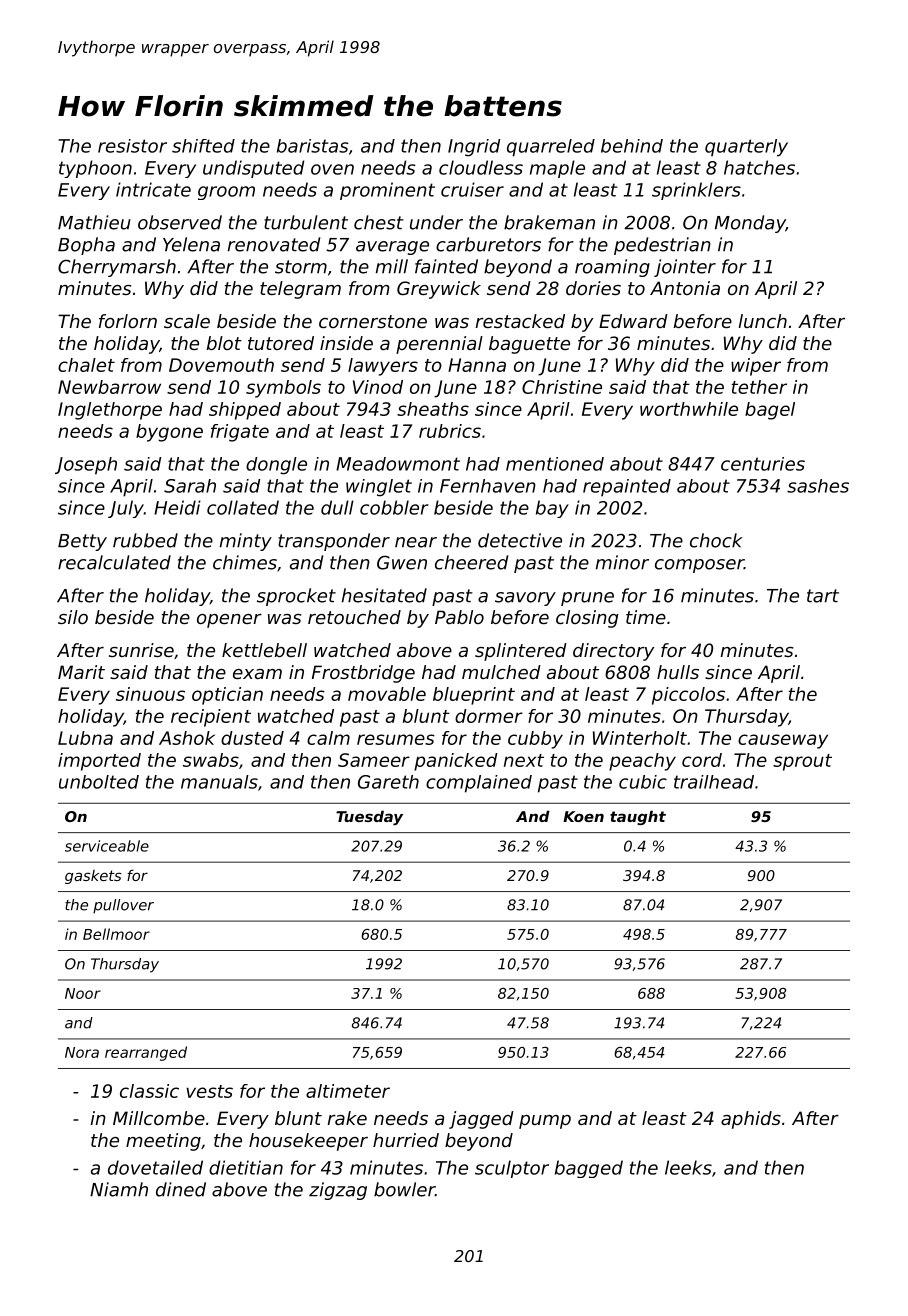  What do you see at coordinates (471, 562) in the screenshot?
I see `cheered` at bounding box center [471, 562].
